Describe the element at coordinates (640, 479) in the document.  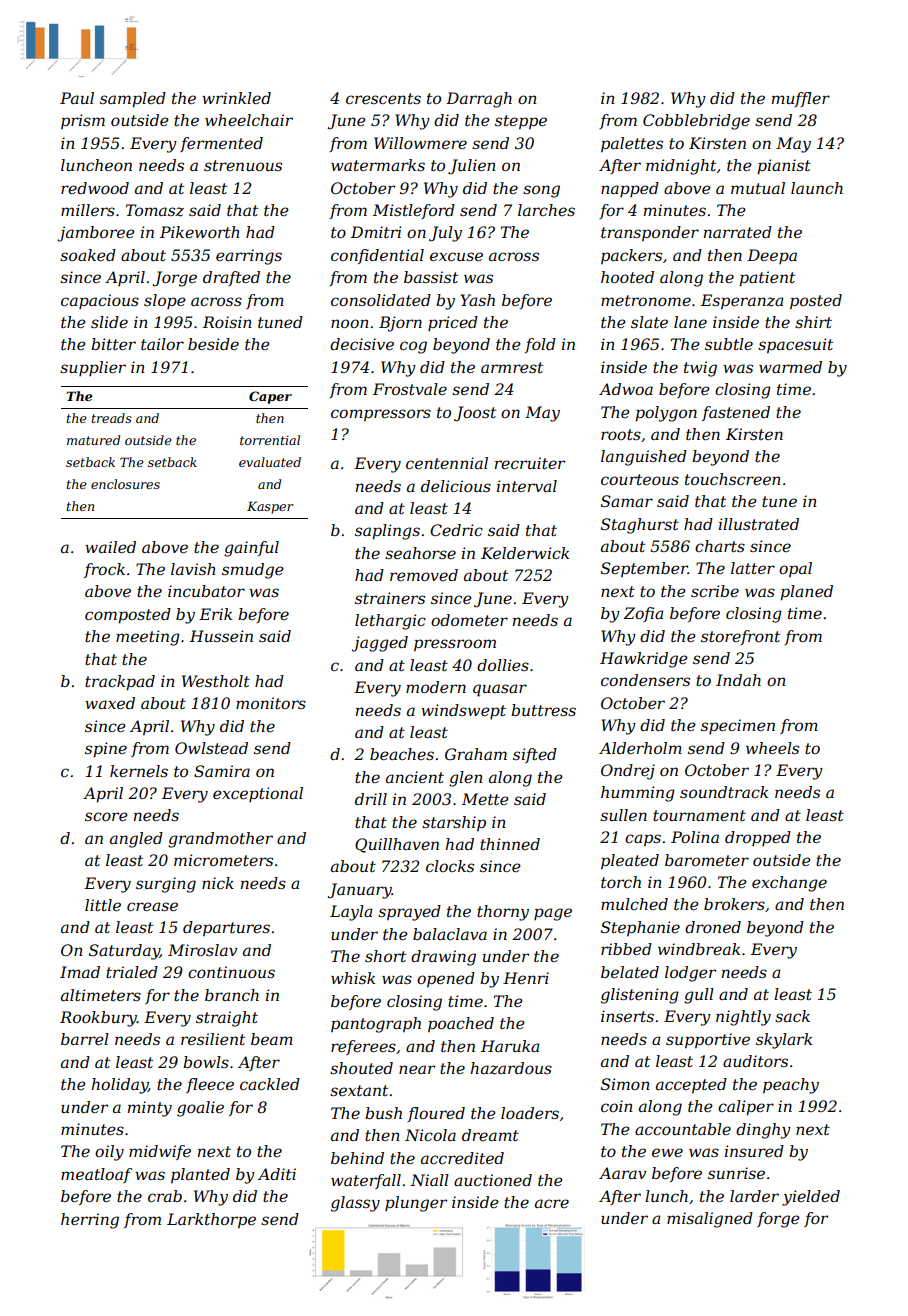
I see `courteous` at that location.
